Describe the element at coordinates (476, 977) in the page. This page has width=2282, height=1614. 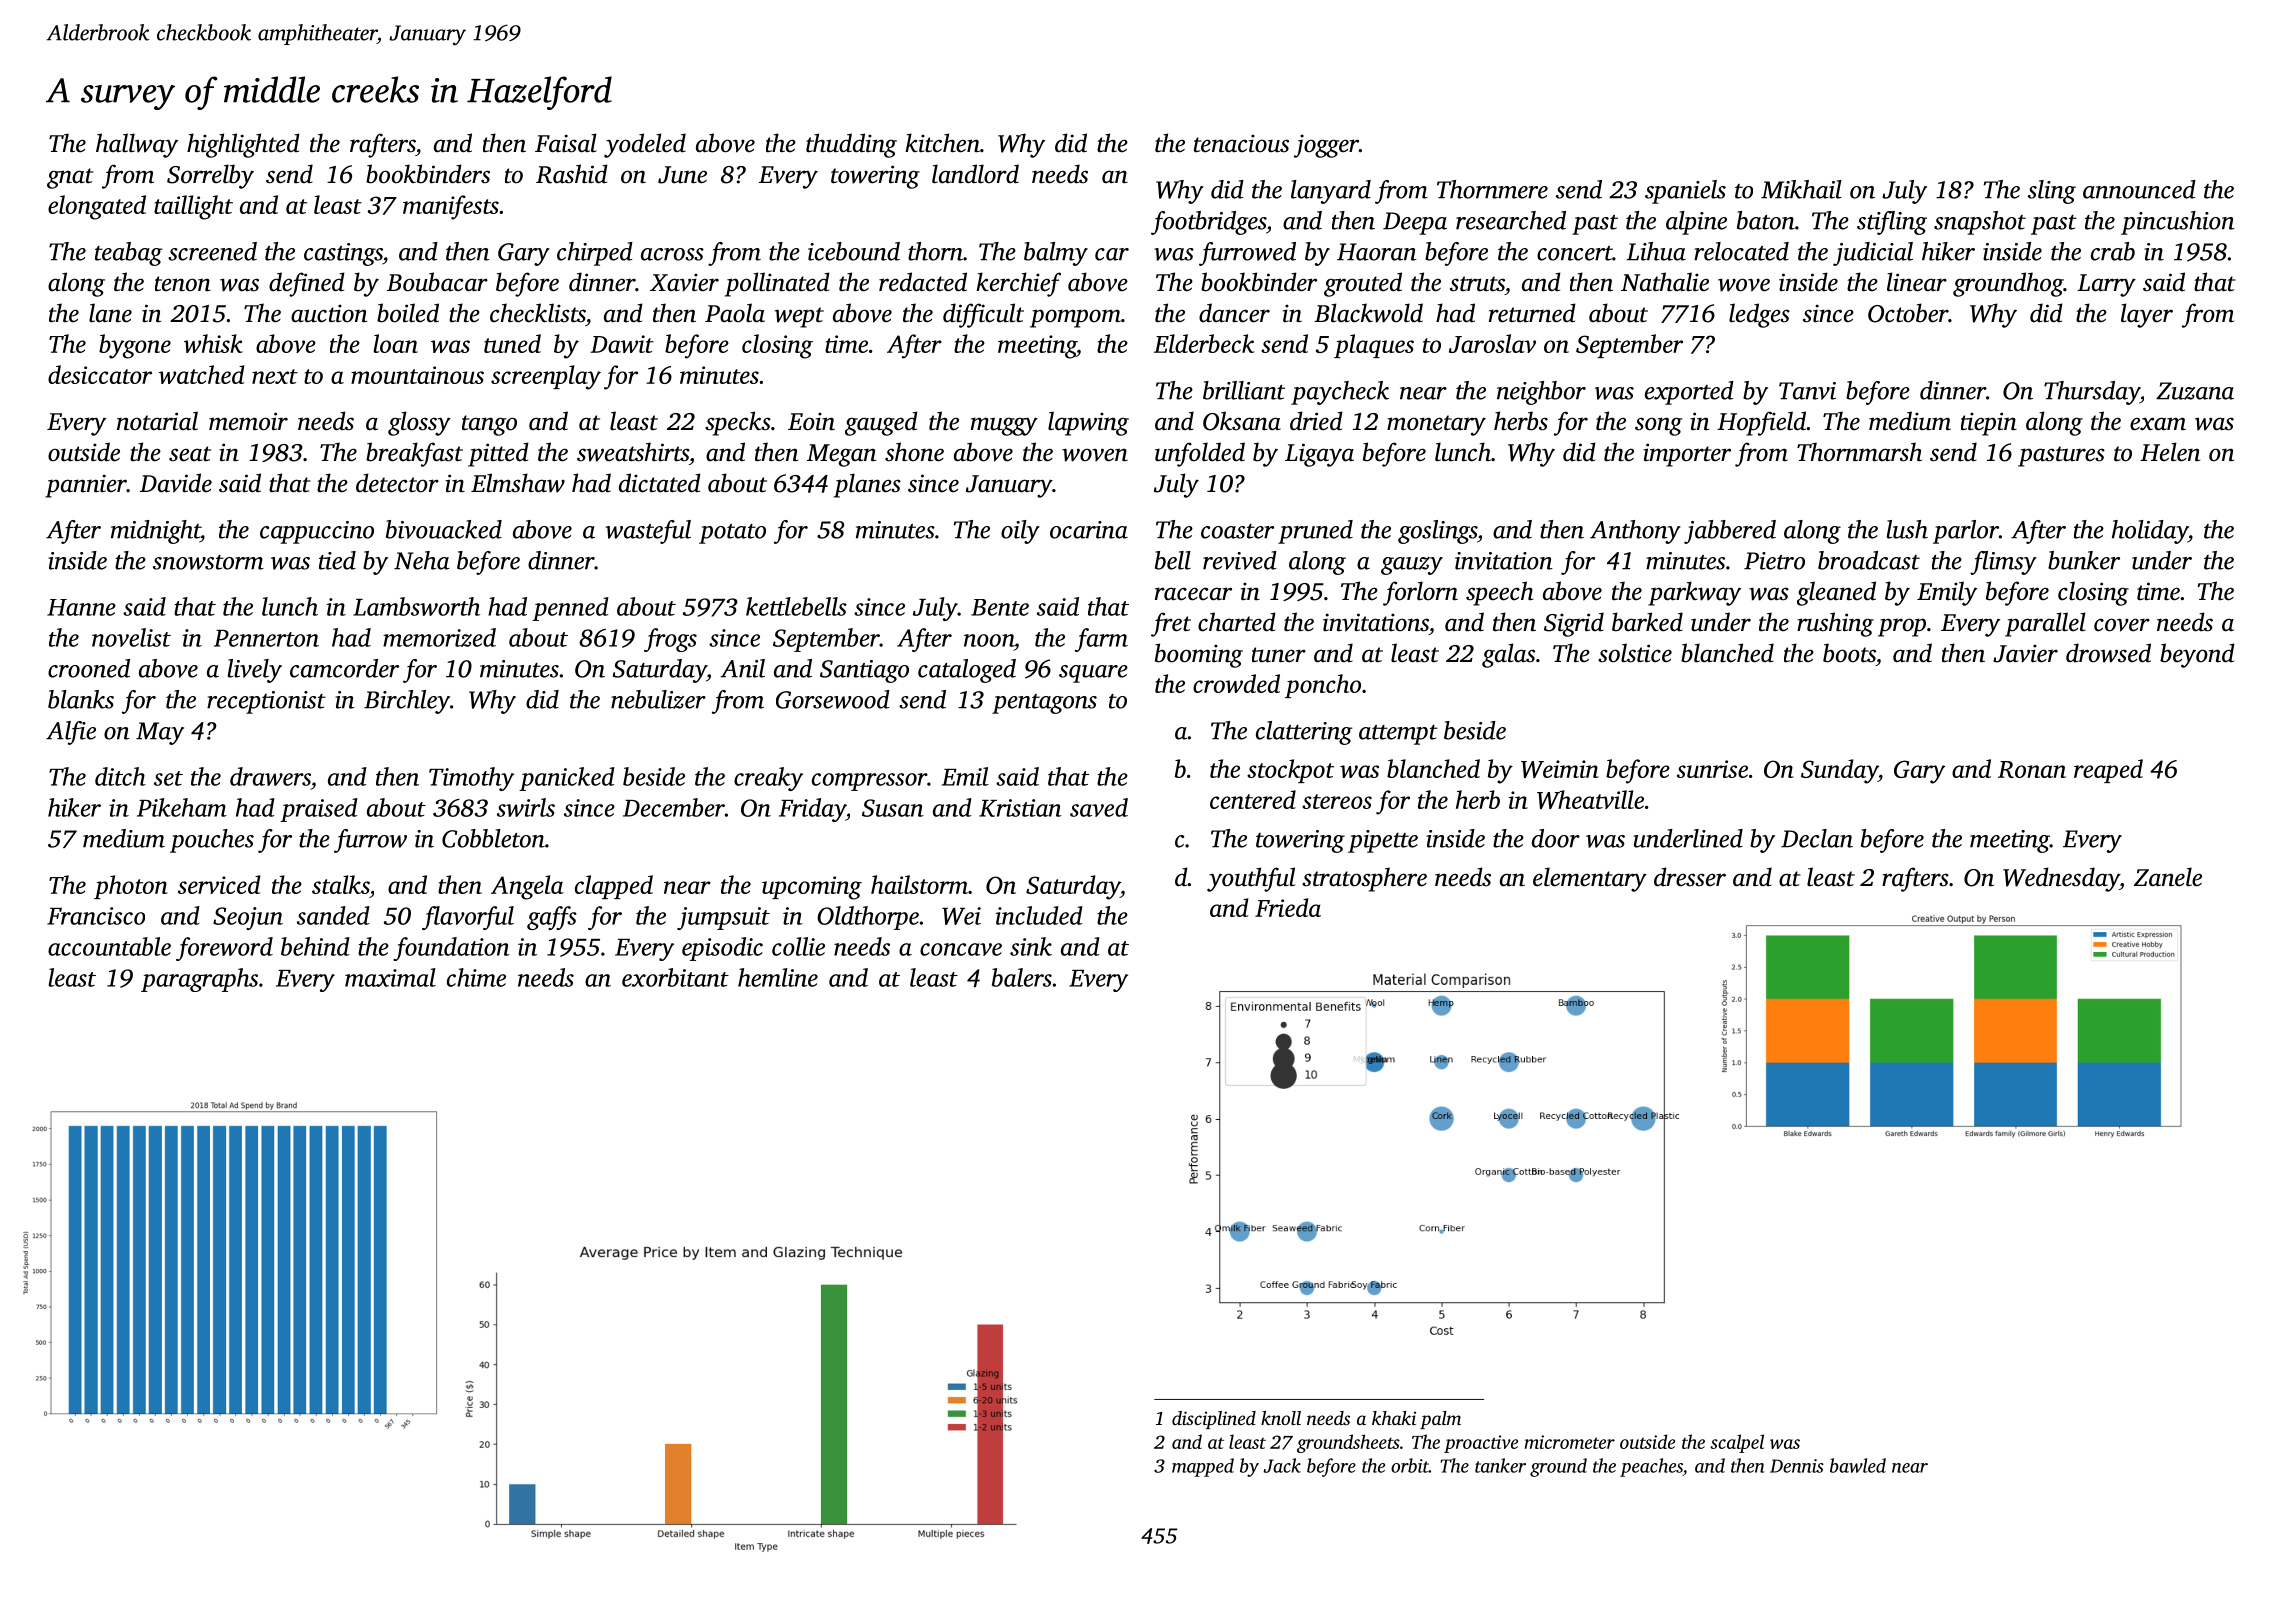
I see `chime` at that location.
